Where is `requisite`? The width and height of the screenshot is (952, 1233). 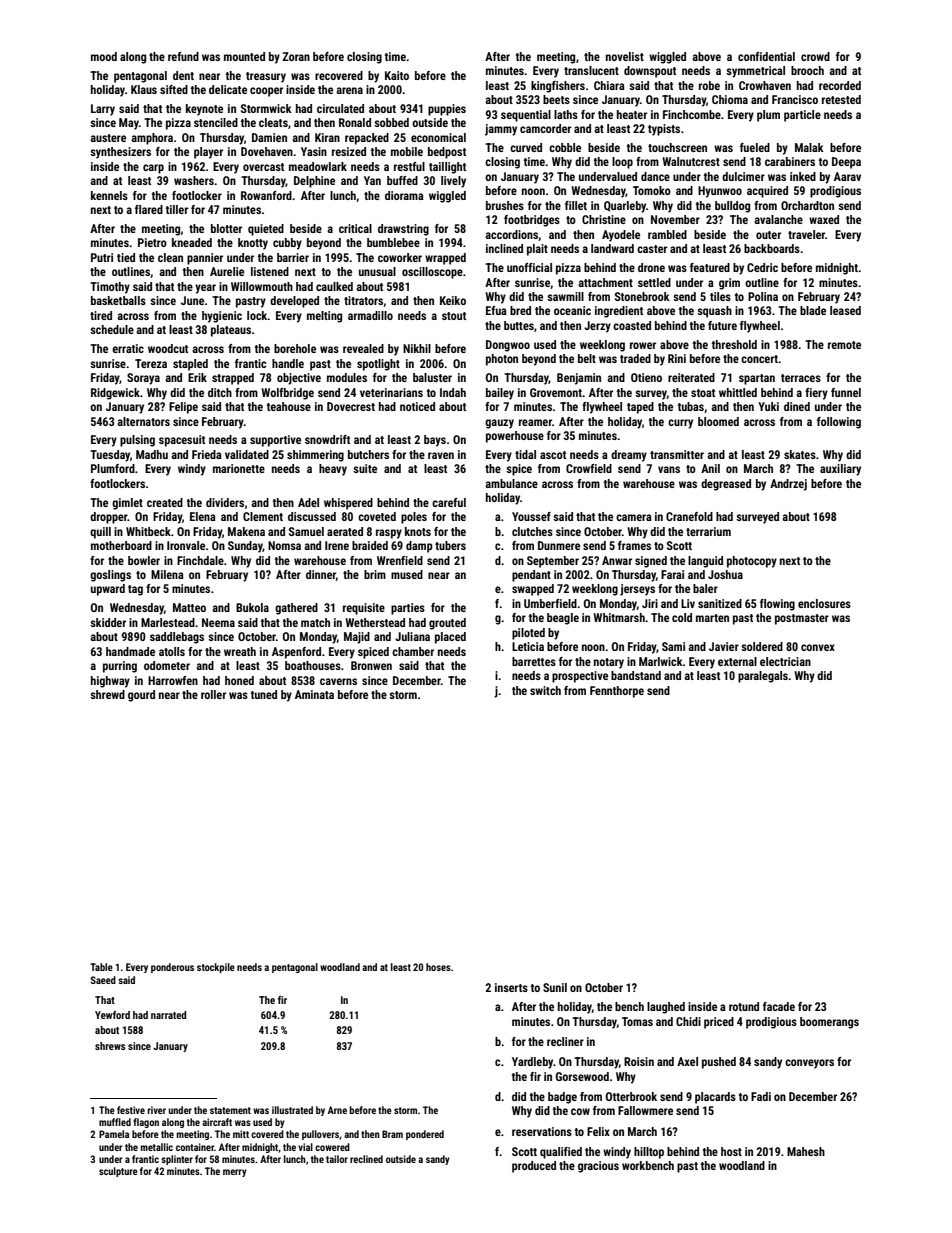
requisite is located at coordinates (364, 609).
